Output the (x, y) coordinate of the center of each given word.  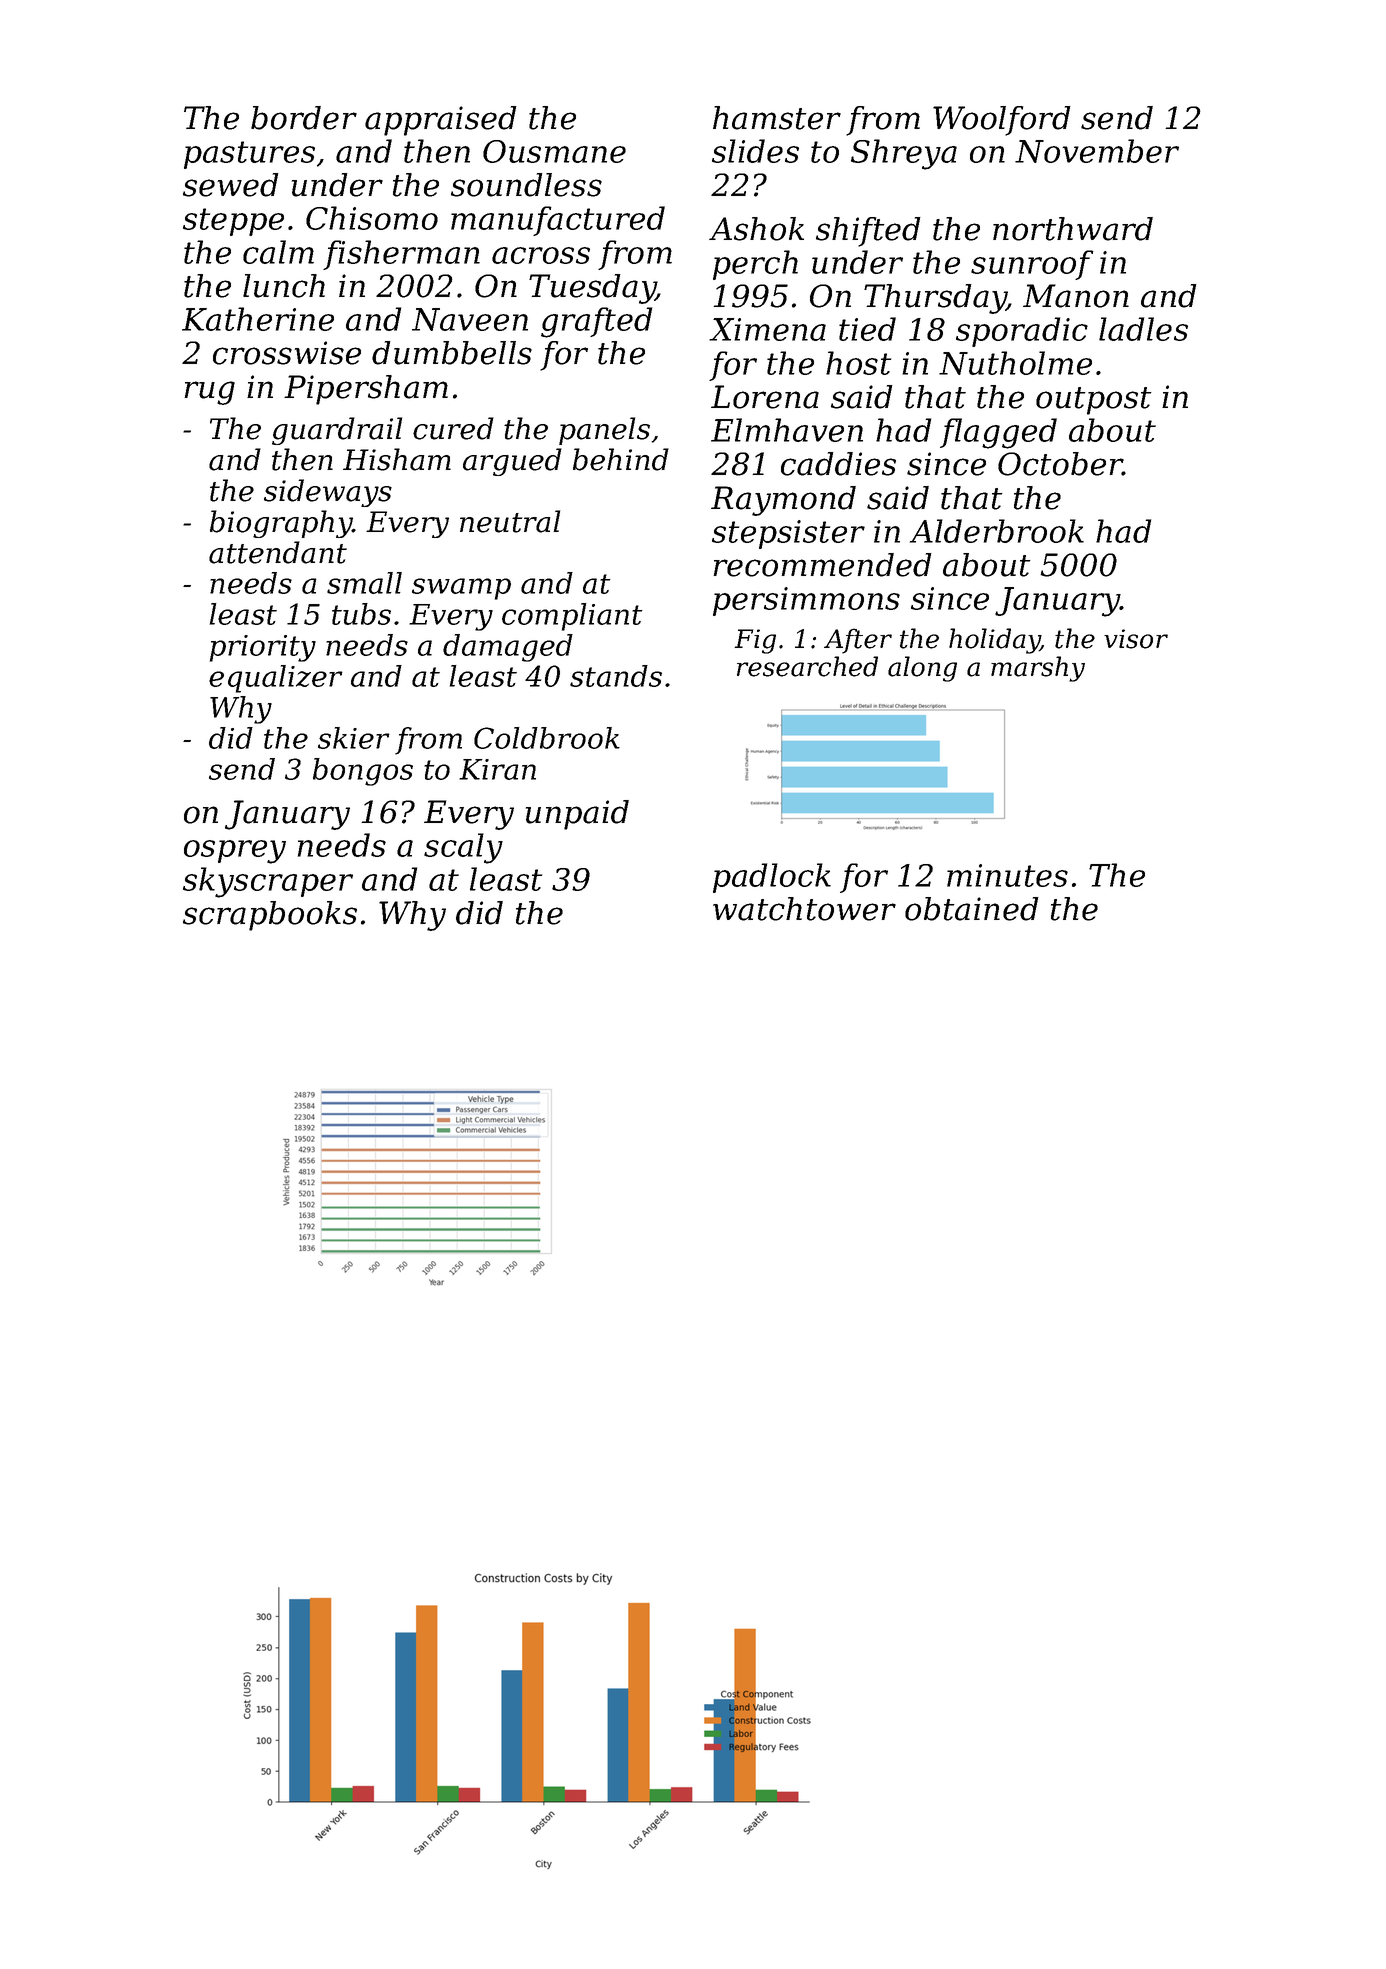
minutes (1007, 875)
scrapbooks (270, 916)
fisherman (401, 255)
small (364, 583)
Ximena (767, 329)
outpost (1094, 401)
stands (616, 676)
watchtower (804, 909)
